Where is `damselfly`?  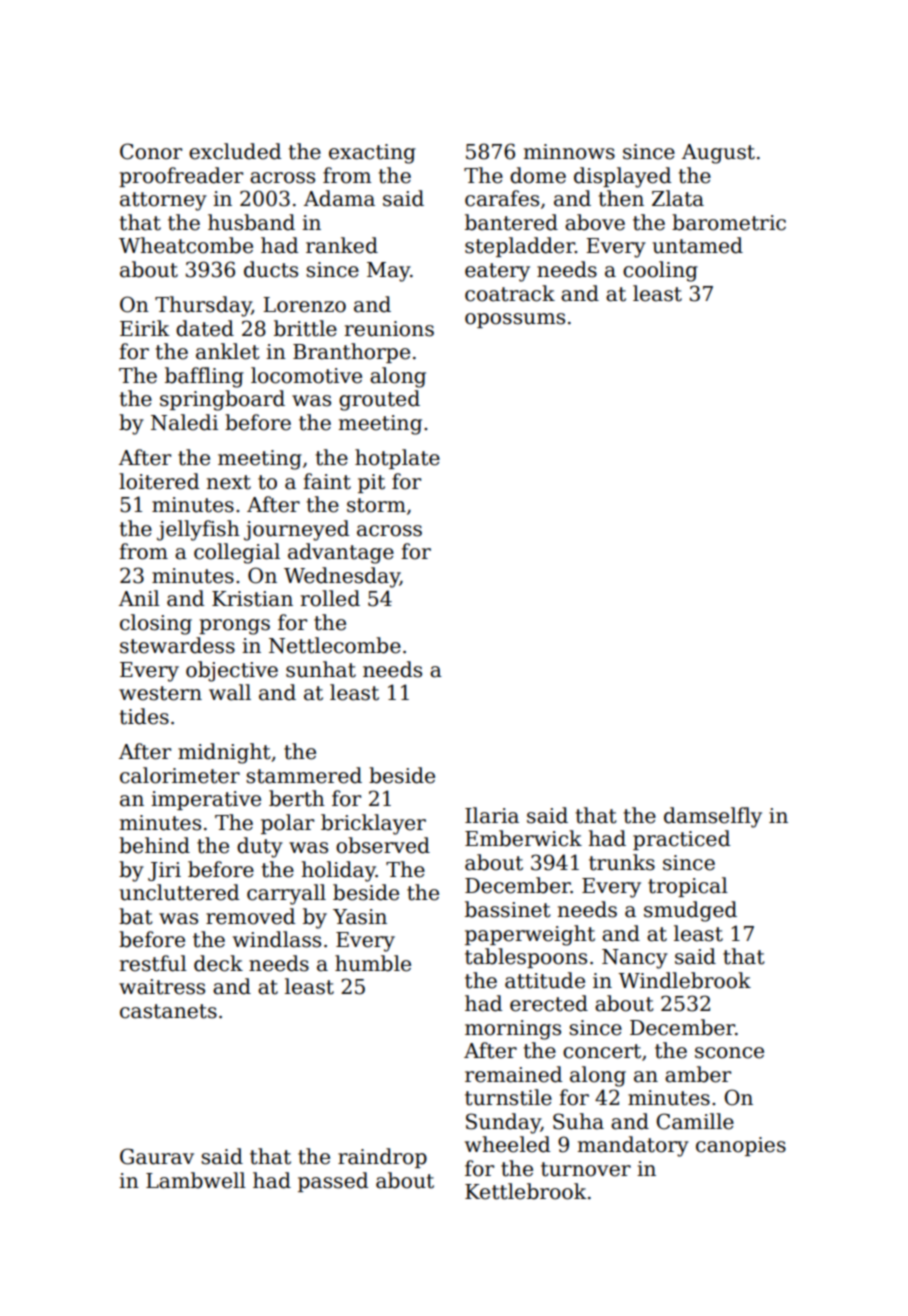
damselfly is located at coordinates (713, 817).
